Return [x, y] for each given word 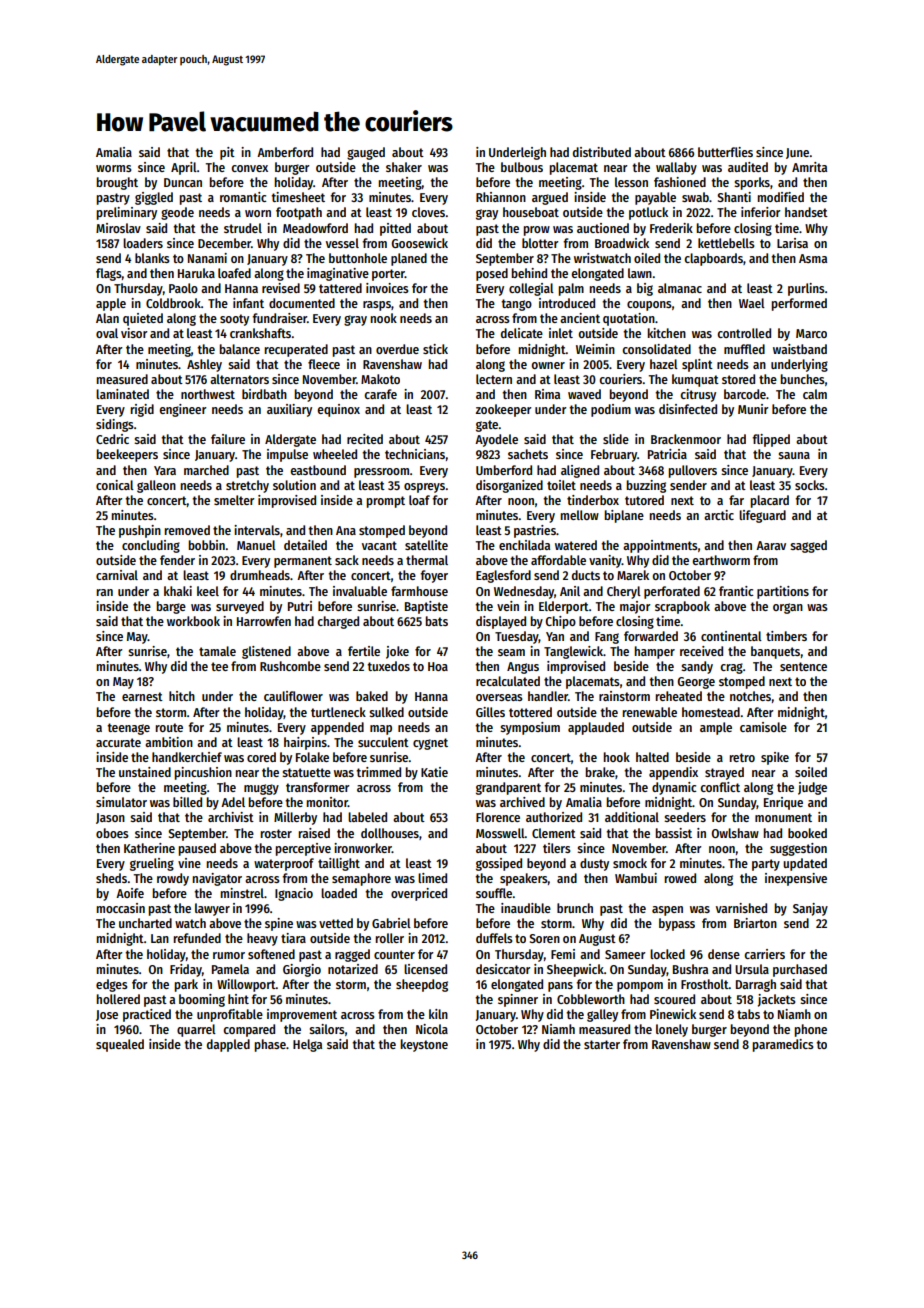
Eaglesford [503, 576]
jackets [777, 1000]
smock [630, 863]
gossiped [499, 864]
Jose [107, 1015]
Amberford [285, 152]
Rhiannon [501, 197]
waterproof [284, 864]
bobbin [207, 545]
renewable [650, 712]
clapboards [713, 259]
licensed [425, 969]
